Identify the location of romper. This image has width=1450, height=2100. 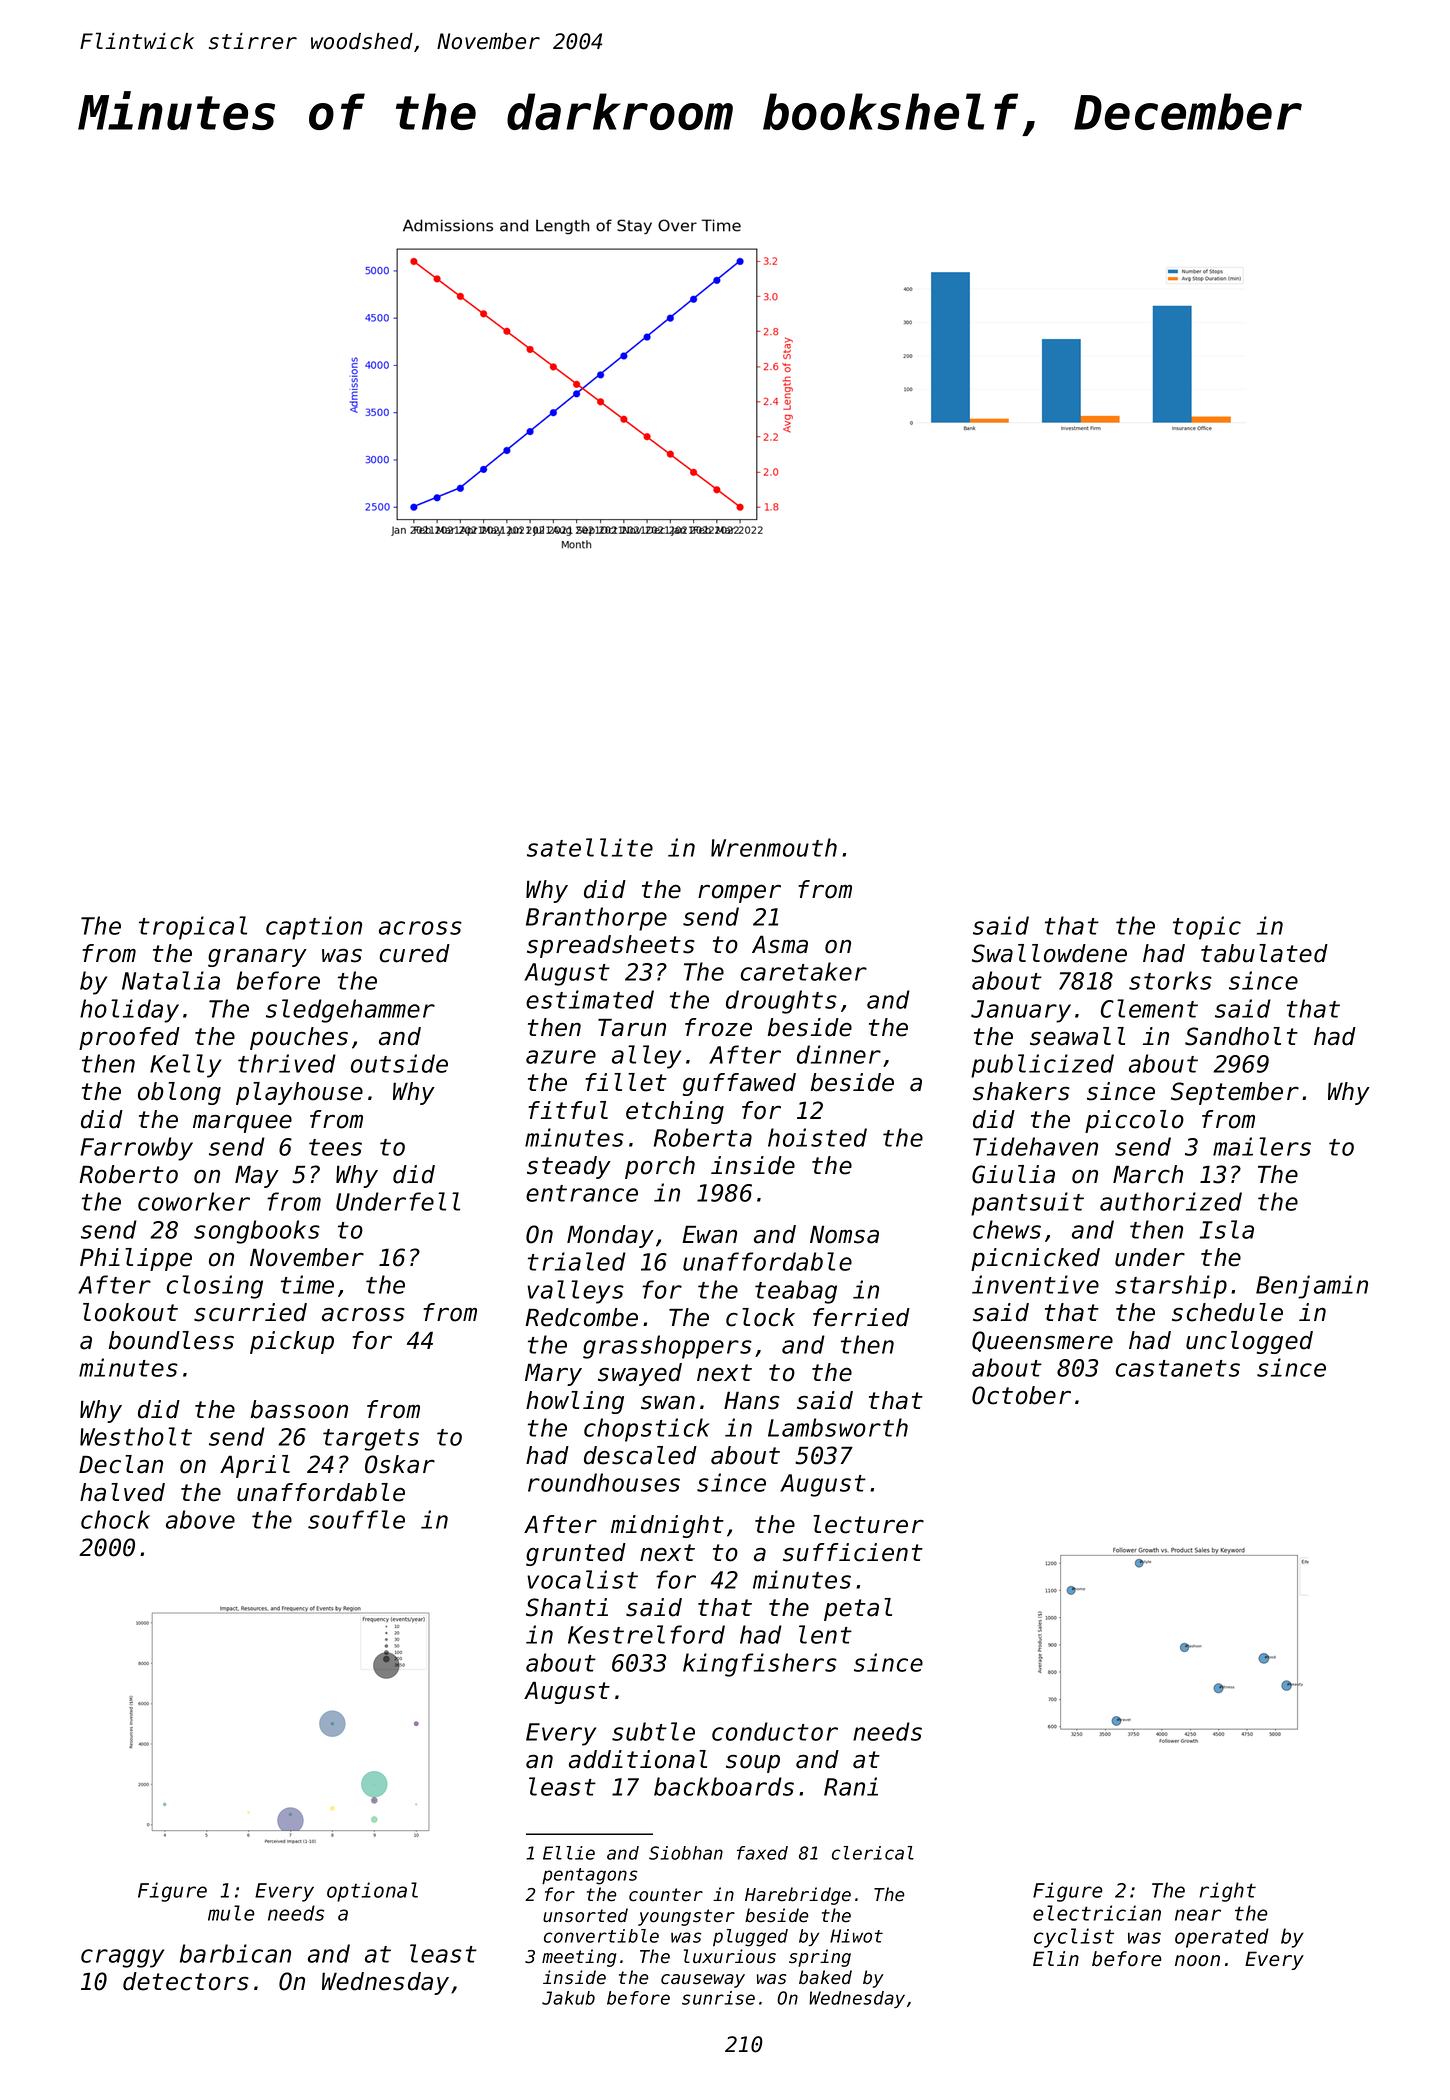
(739, 894).
